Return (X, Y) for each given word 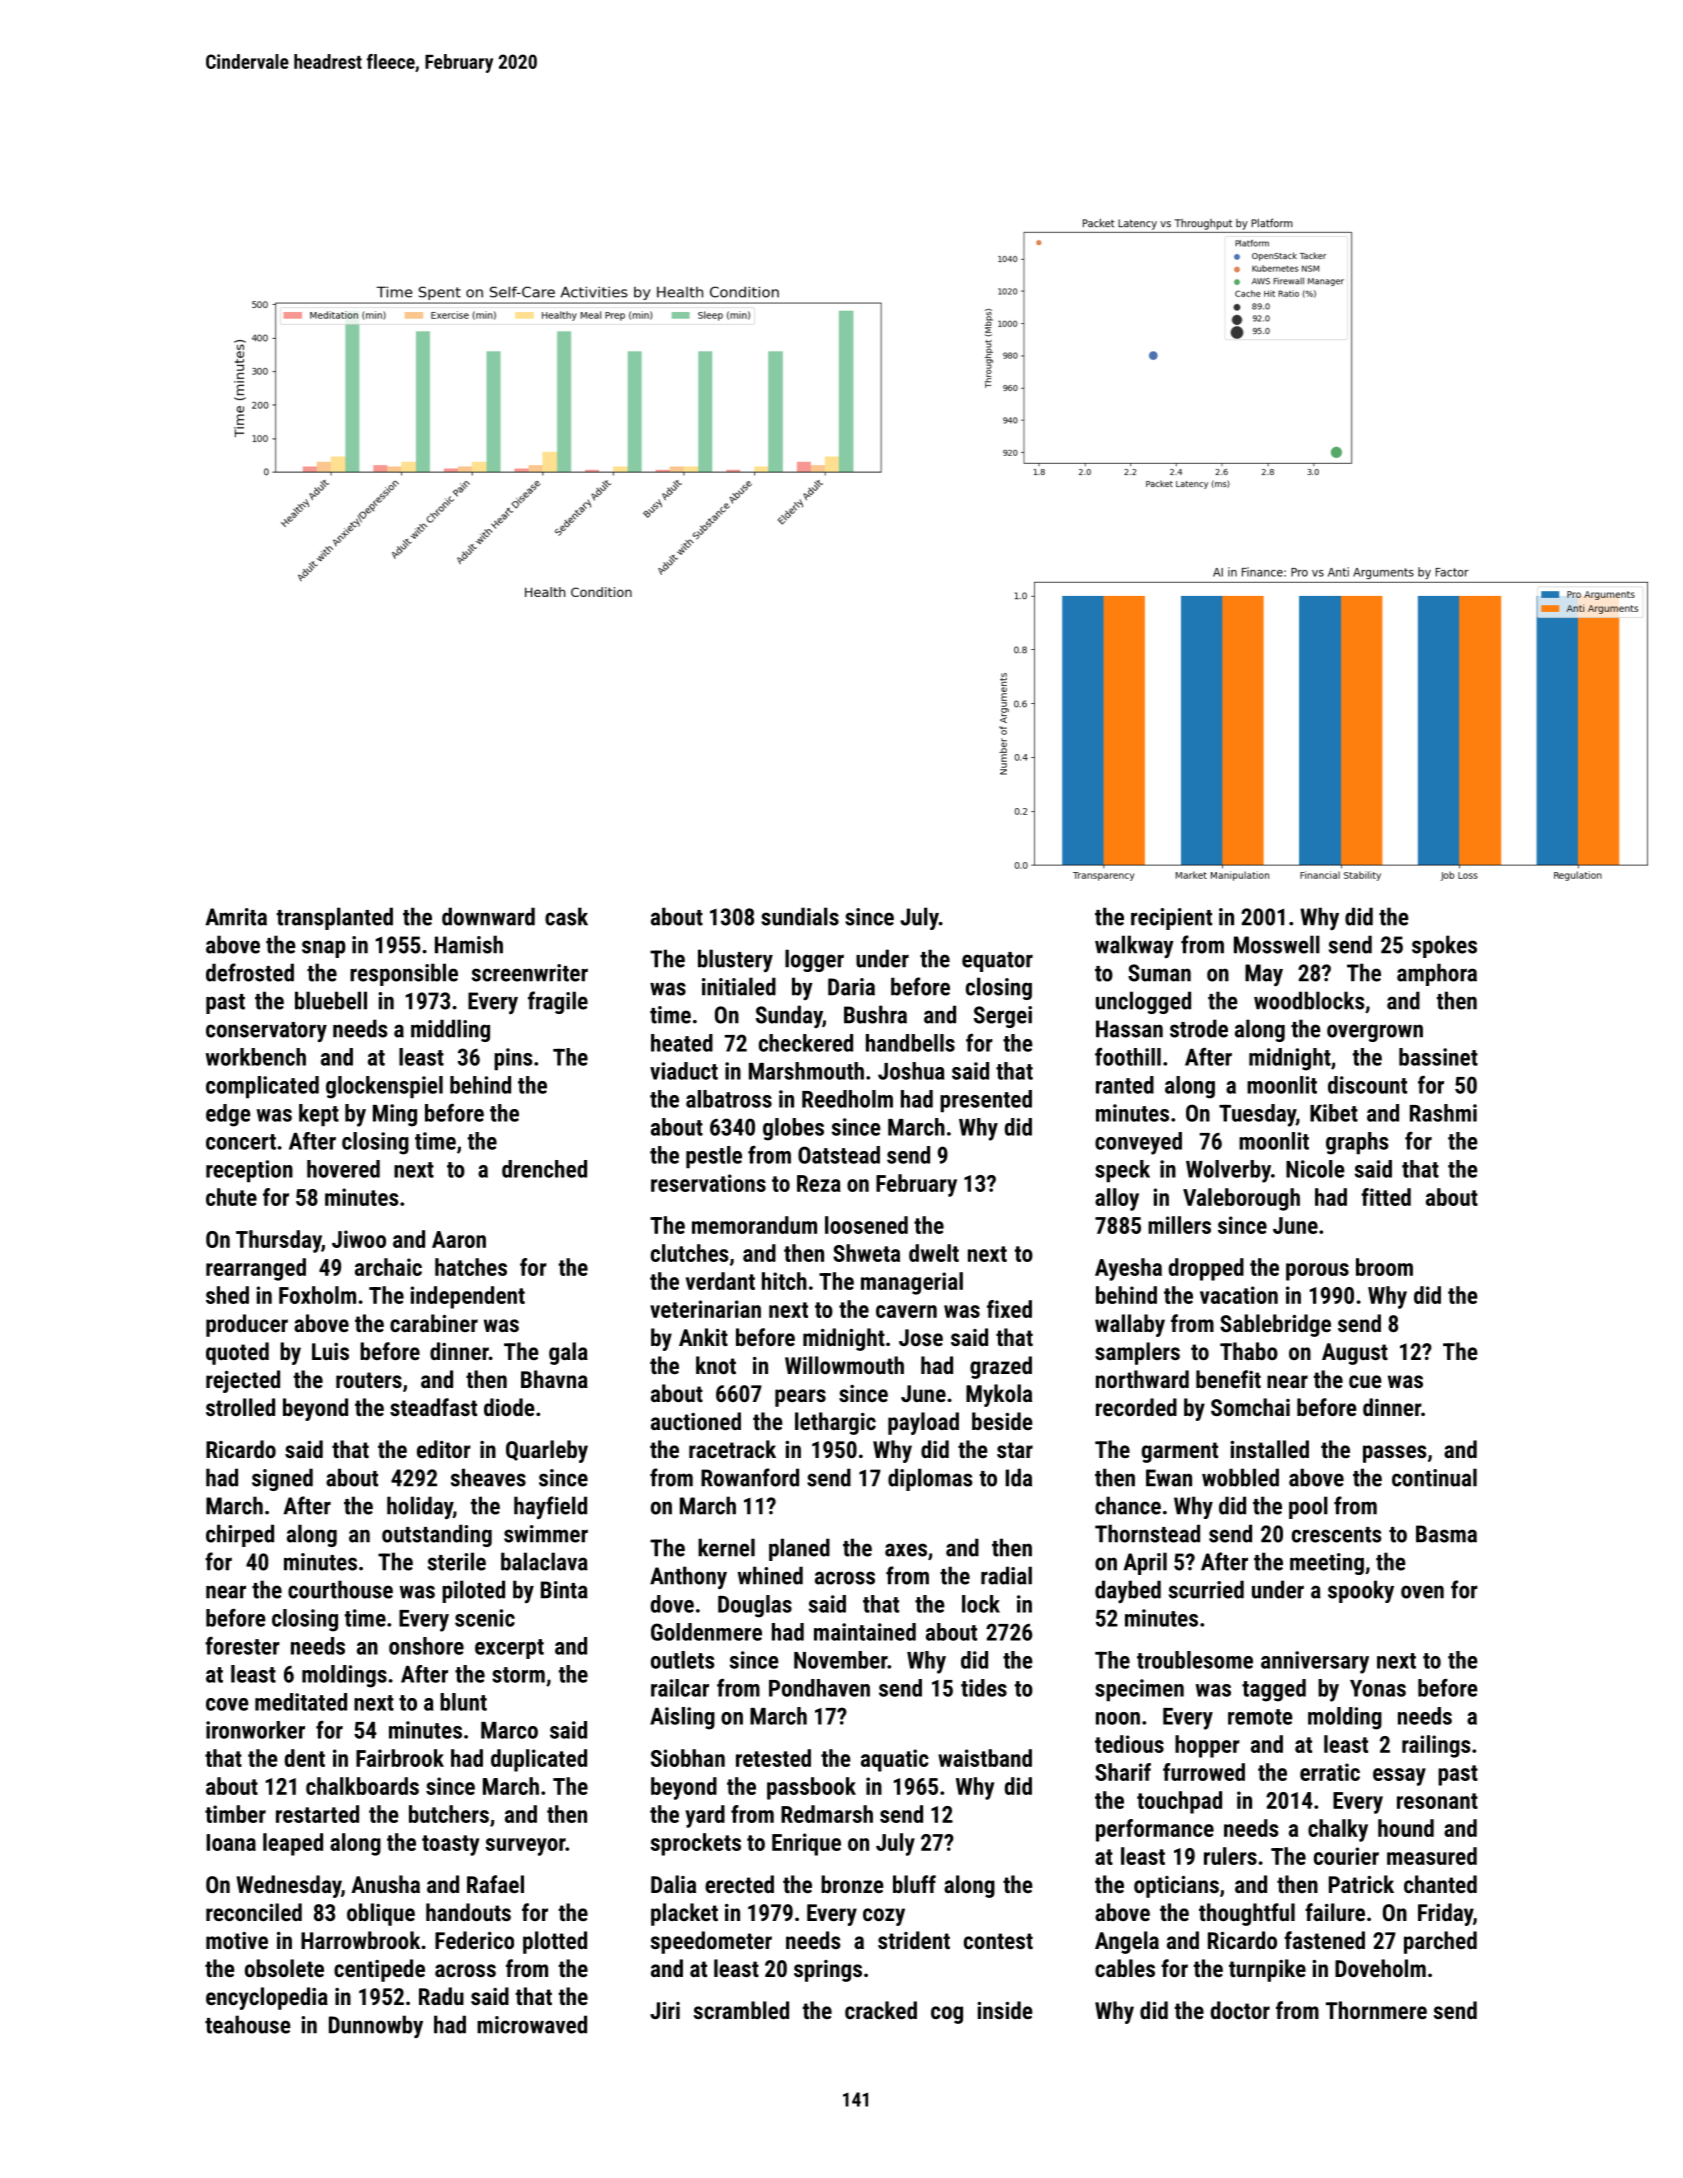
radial (1006, 1575)
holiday (420, 1507)
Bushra (875, 1014)
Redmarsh (827, 1814)
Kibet (1334, 1113)
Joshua (911, 1071)
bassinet (1438, 1057)
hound (1406, 1828)
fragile (558, 1002)
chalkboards (362, 1786)
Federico (474, 1940)
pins (513, 1059)
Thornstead (1147, 1533)
